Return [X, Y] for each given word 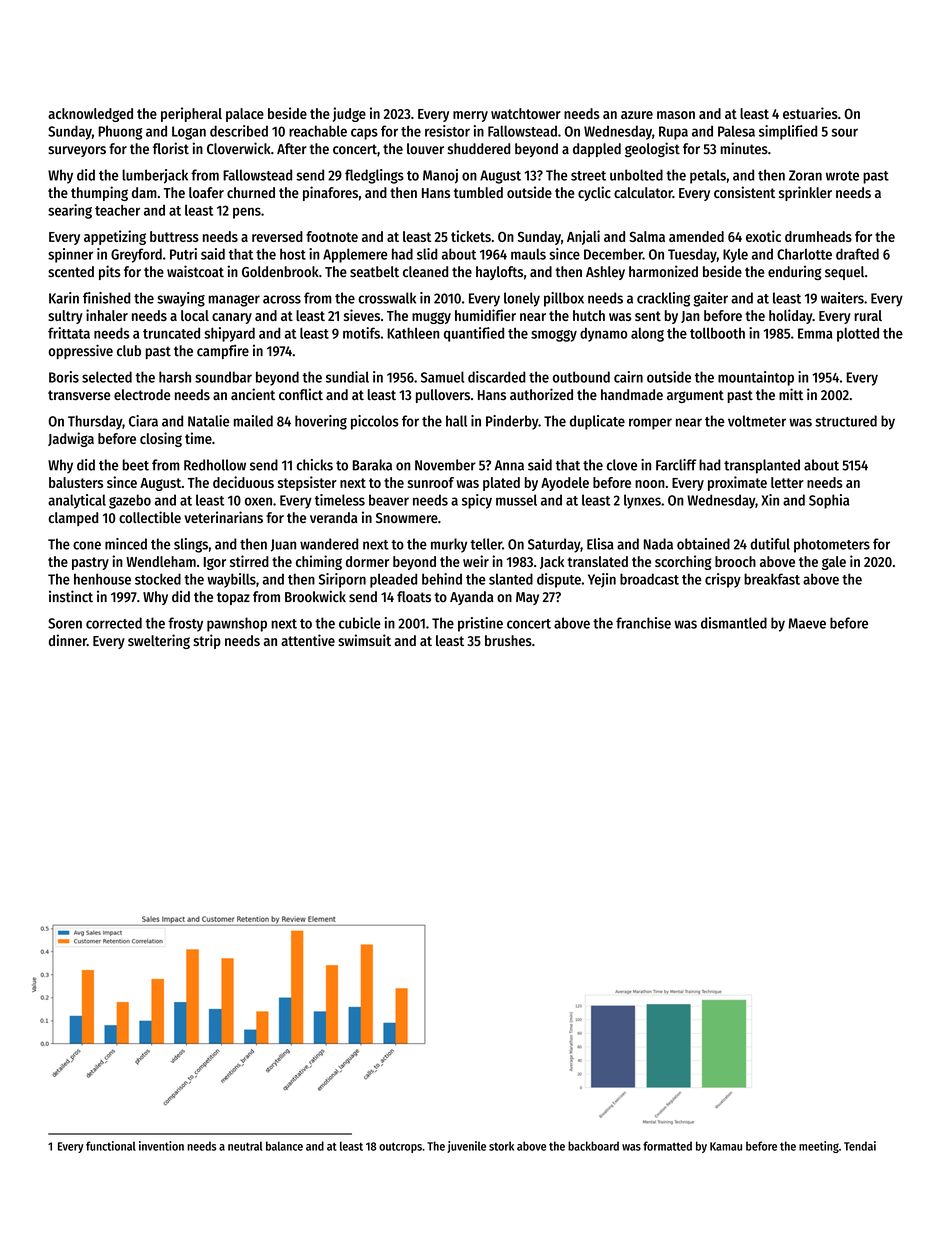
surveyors [77, 151]
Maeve [807, 623]
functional [111, 1146]
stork [501, 1146]
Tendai [860, 1146]
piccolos [375, 422]
